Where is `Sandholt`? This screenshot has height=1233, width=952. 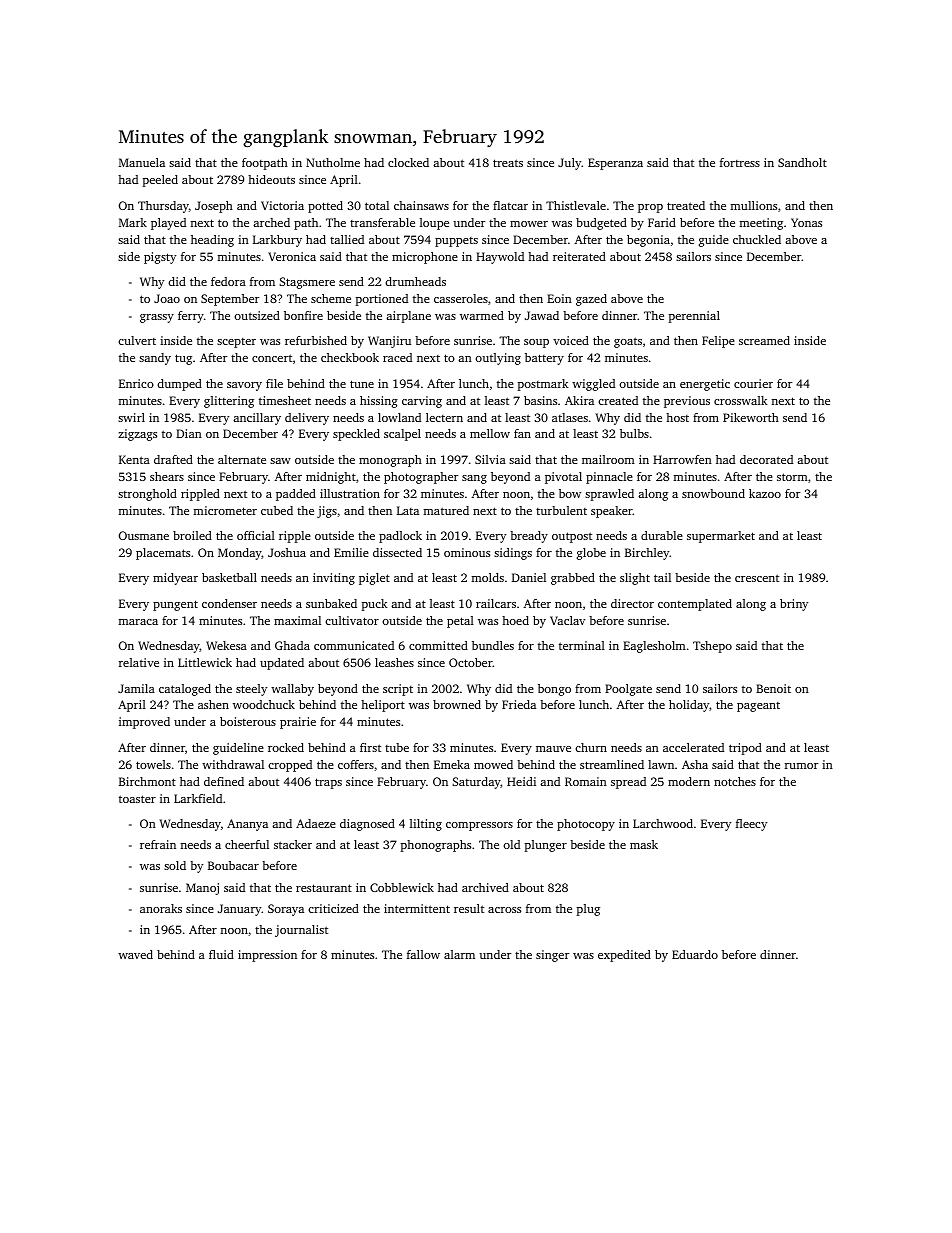
Sandholt is located at coordinates (802, 162).
